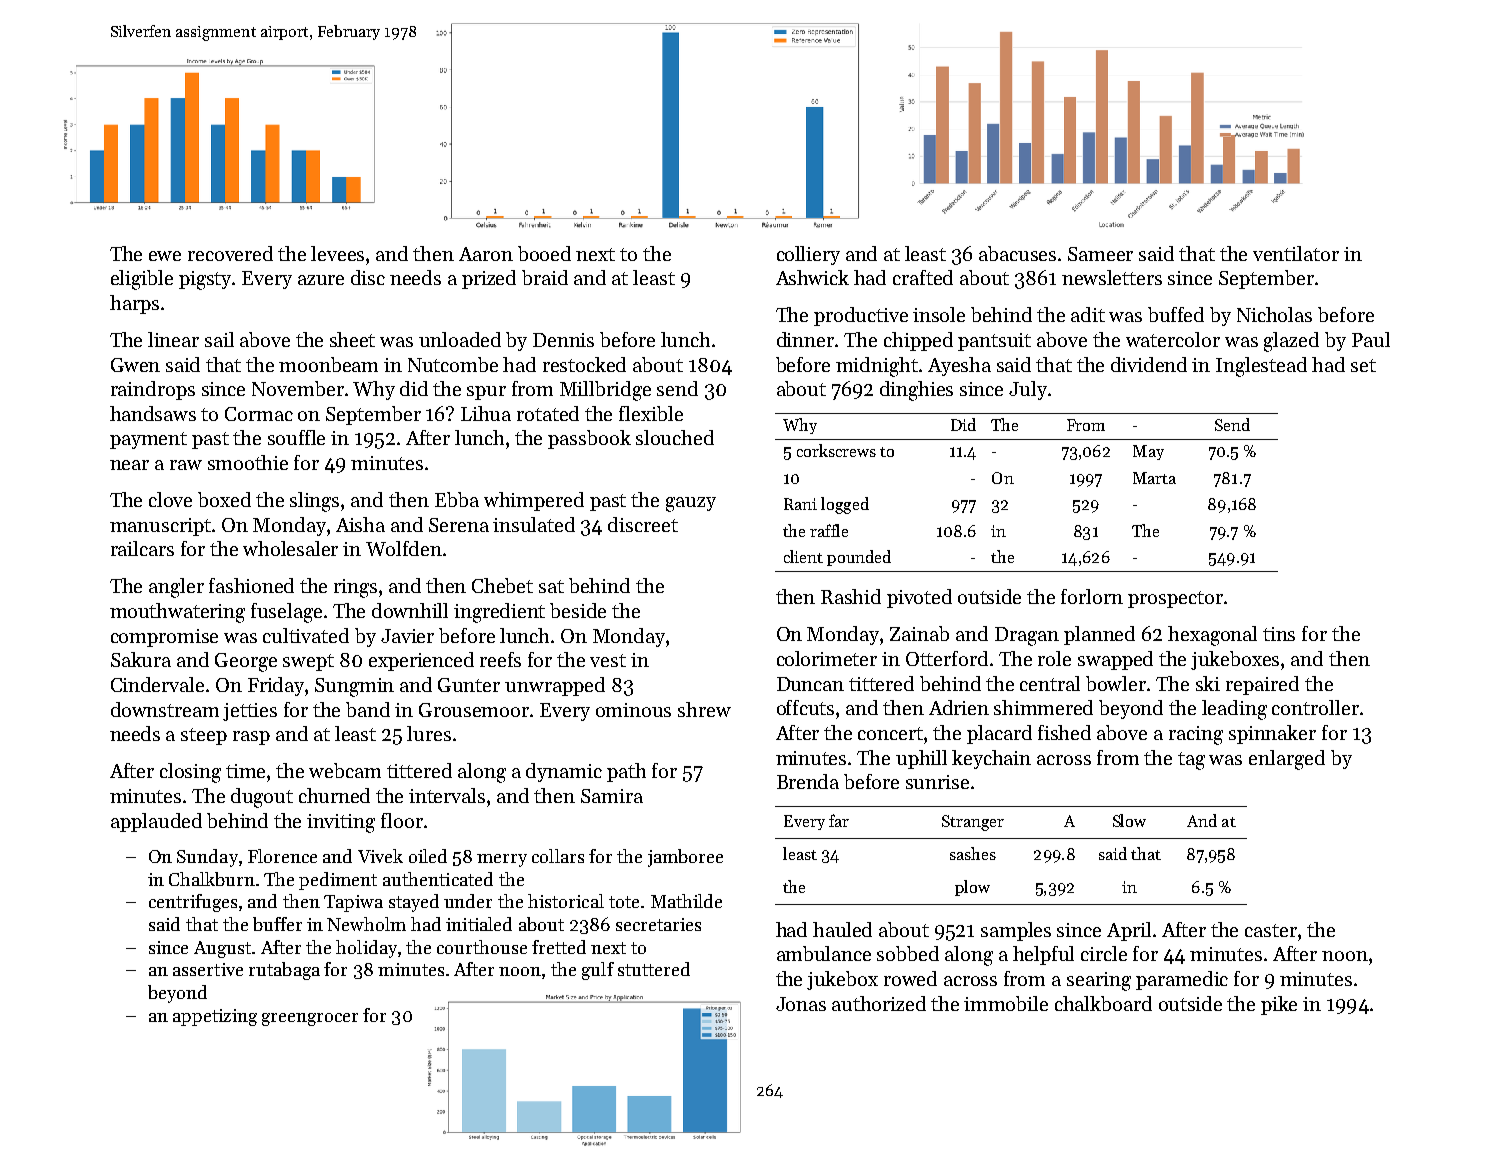  Describe the element at coordinates (1175, 599) in the screenshot. I see `prospector` at that location.
